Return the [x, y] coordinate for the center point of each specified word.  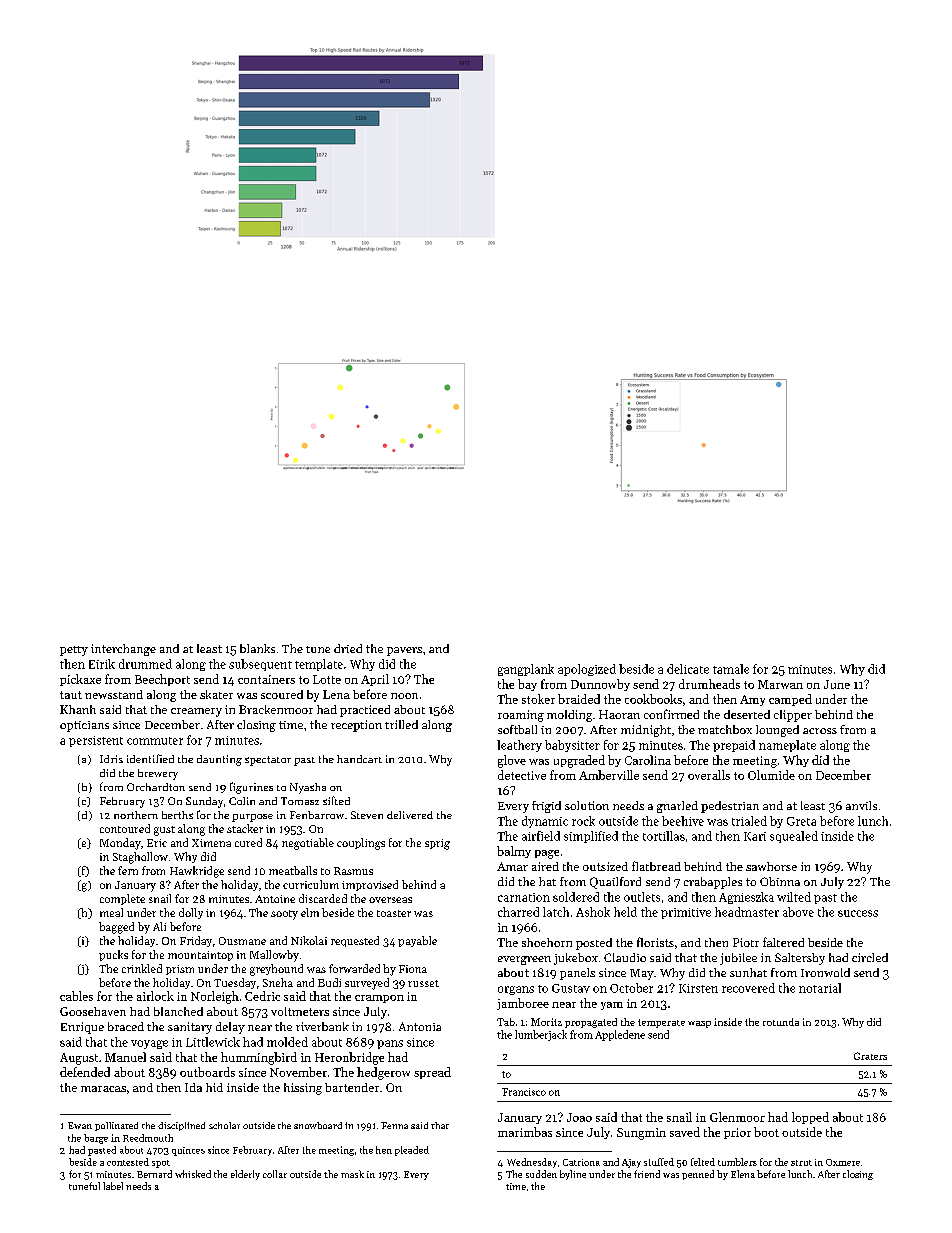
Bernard [154, 1174]
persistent [96, 741]
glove [512, 761]
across [820, 731]
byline [573, 1175]
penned [698, 1175]
